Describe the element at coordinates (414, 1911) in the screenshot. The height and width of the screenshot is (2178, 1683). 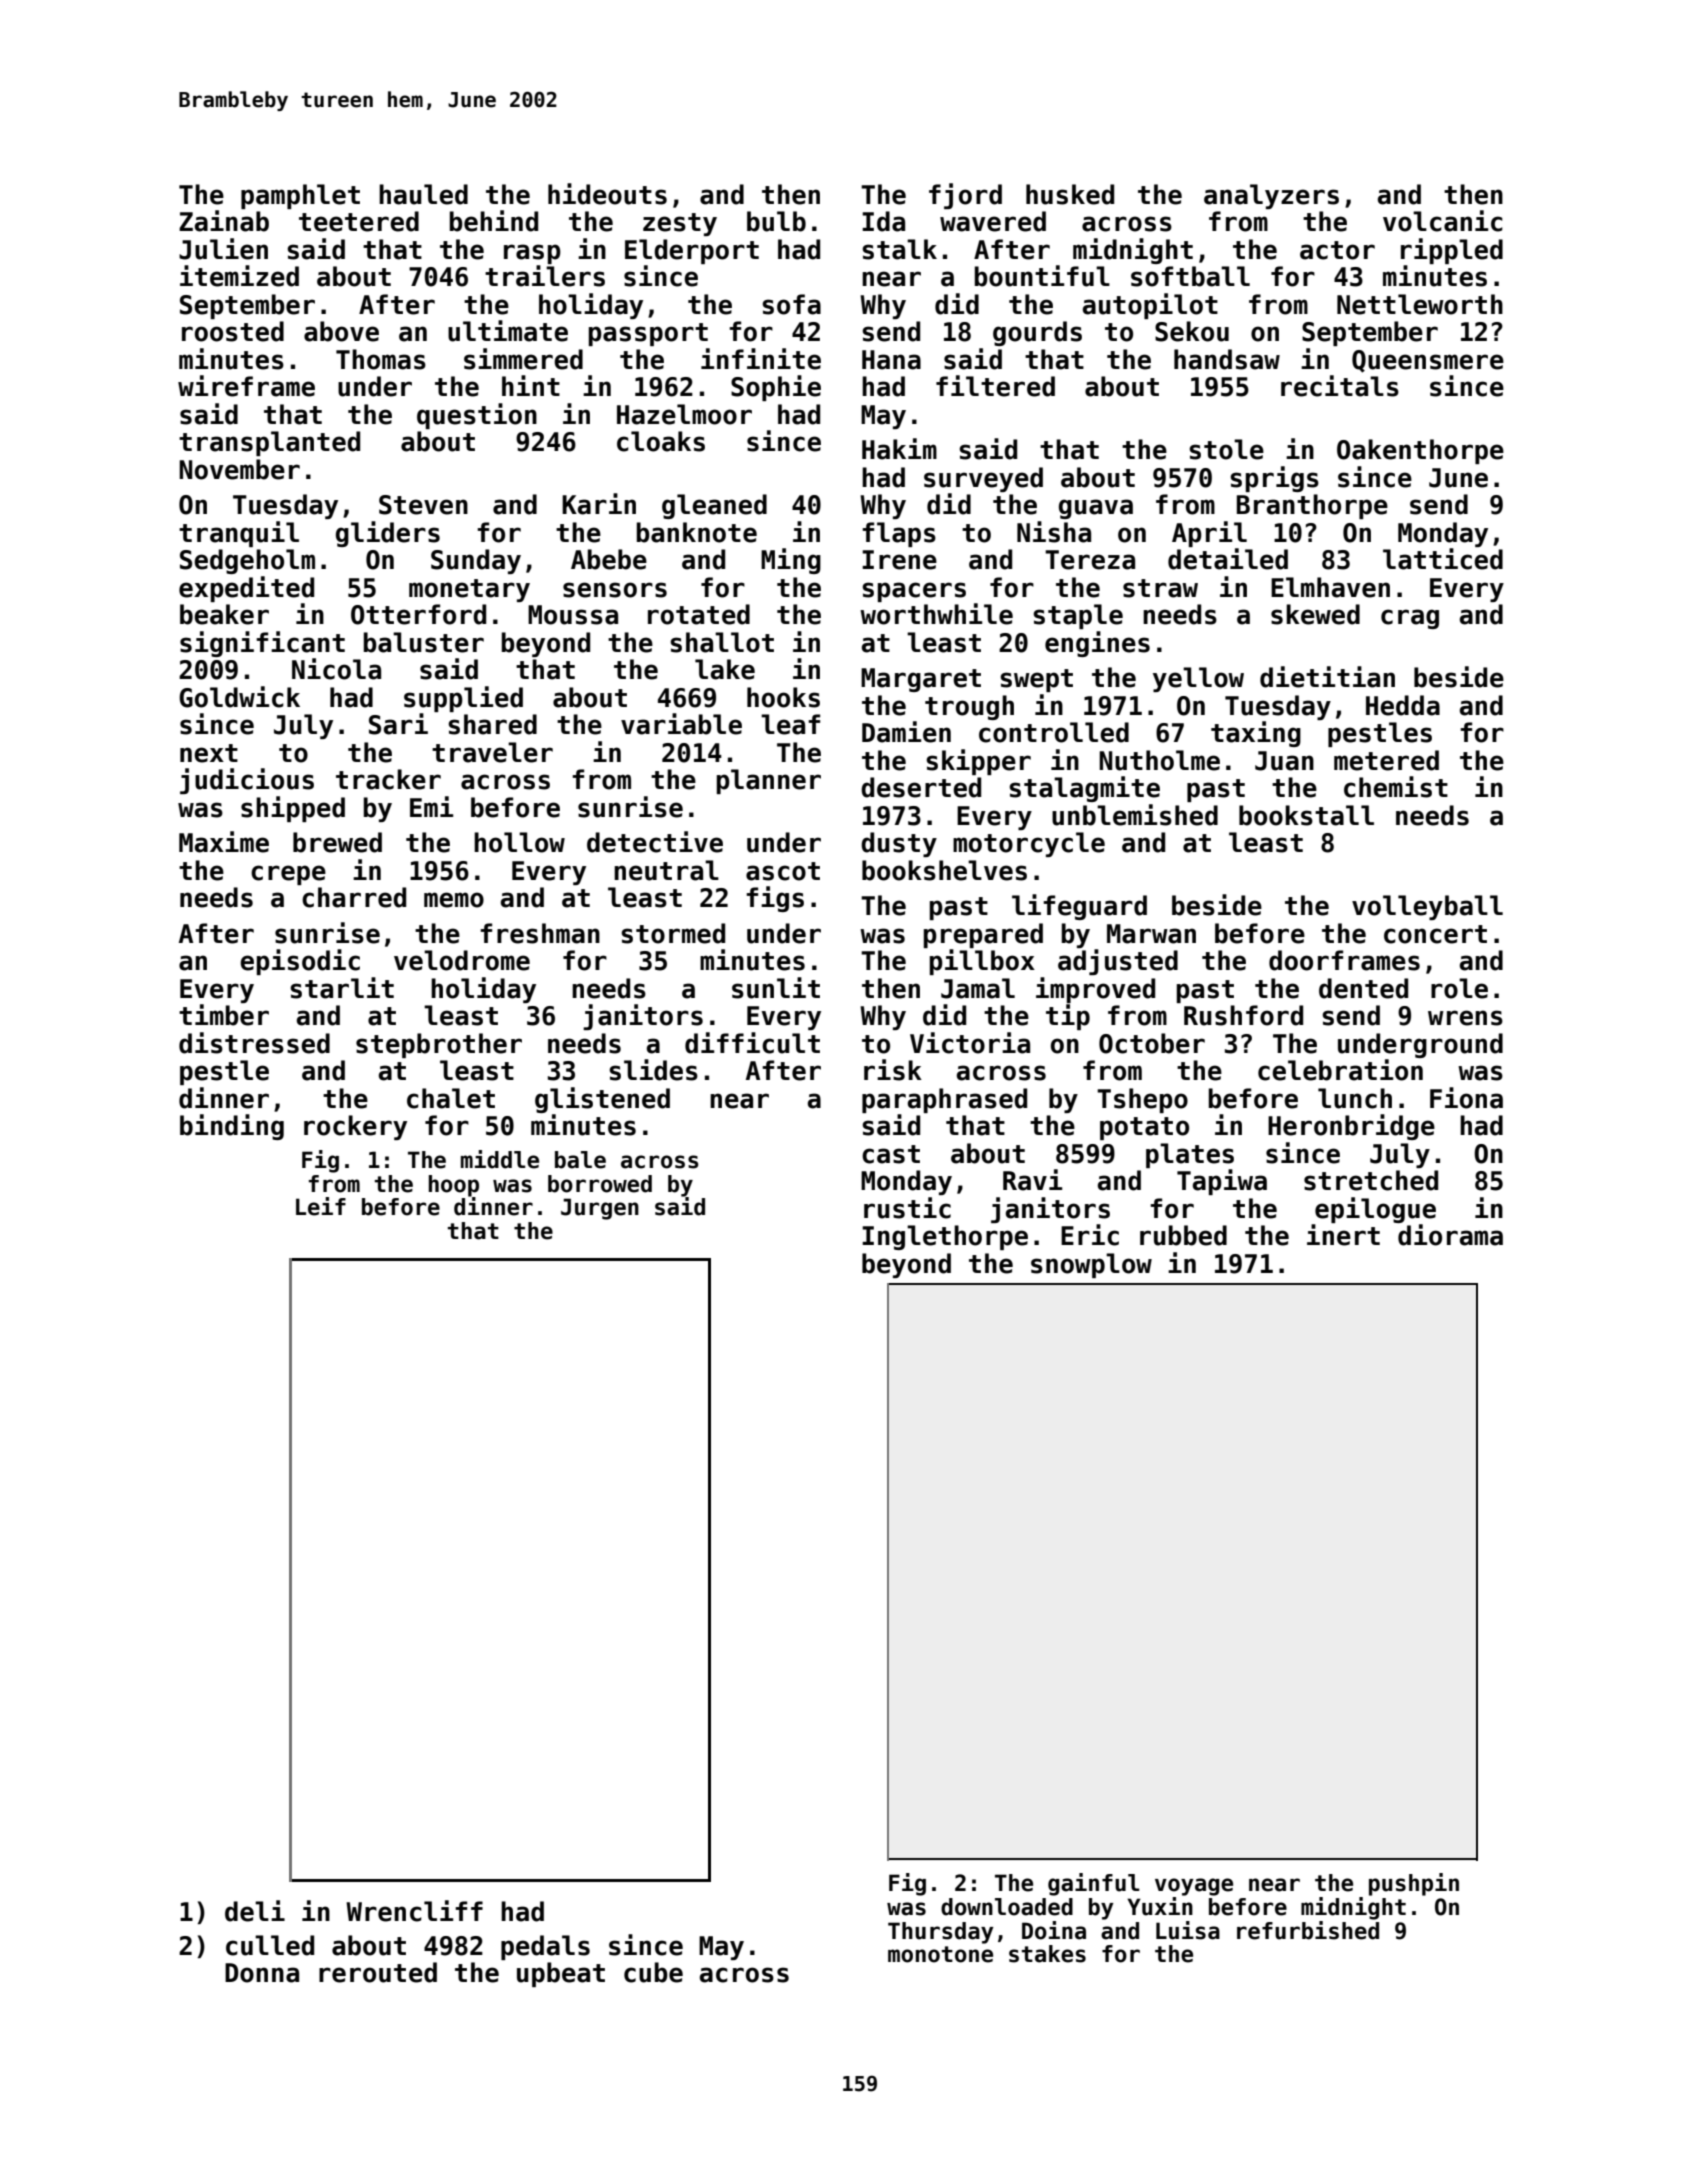
I see `Wrencliff` at that location.
